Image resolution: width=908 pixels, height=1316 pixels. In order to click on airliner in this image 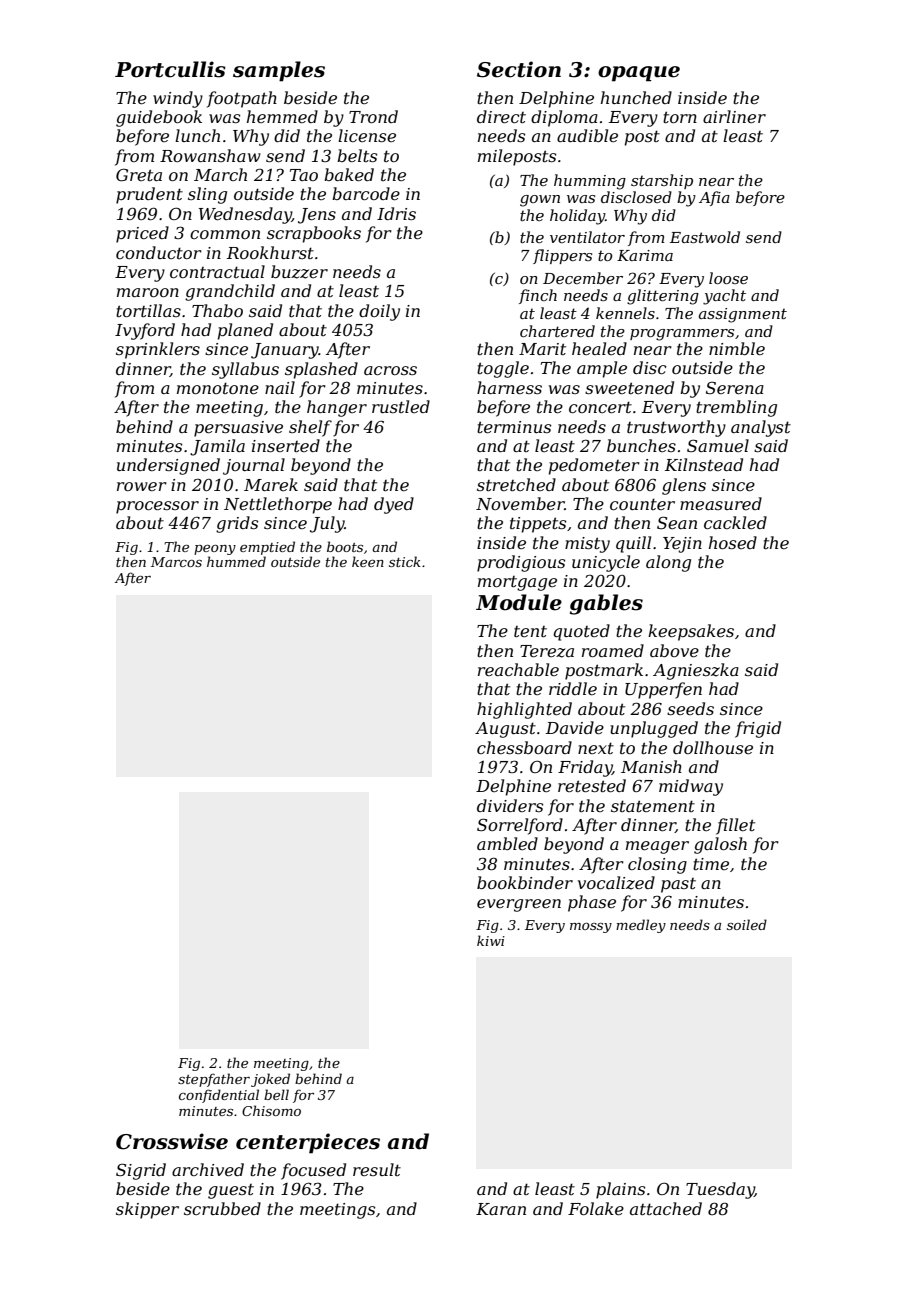, I will do `click(734, 116)`.
